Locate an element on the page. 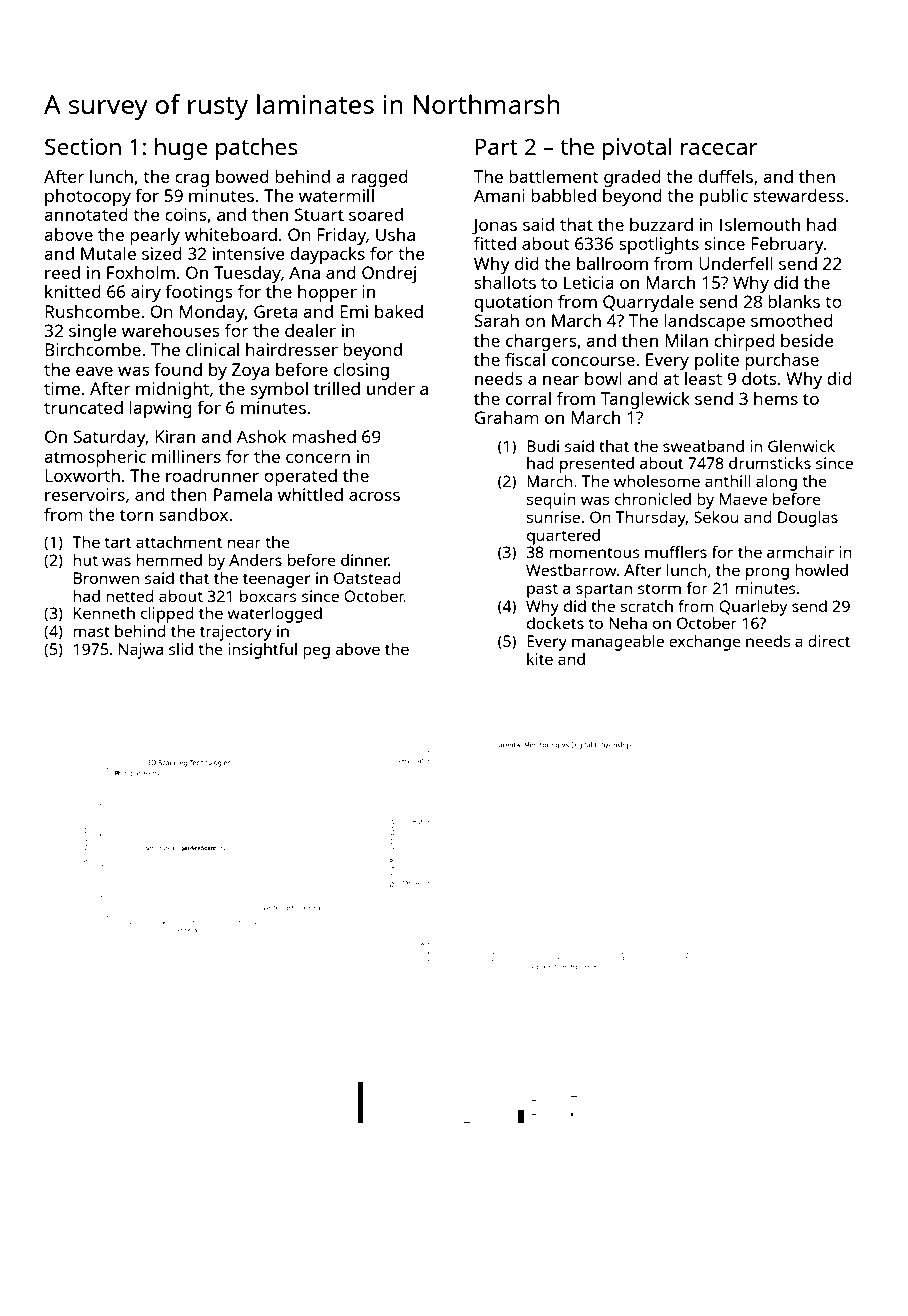 The height and width of the image is (1316, 908). pivotal is located at coordinates (637, 149).
